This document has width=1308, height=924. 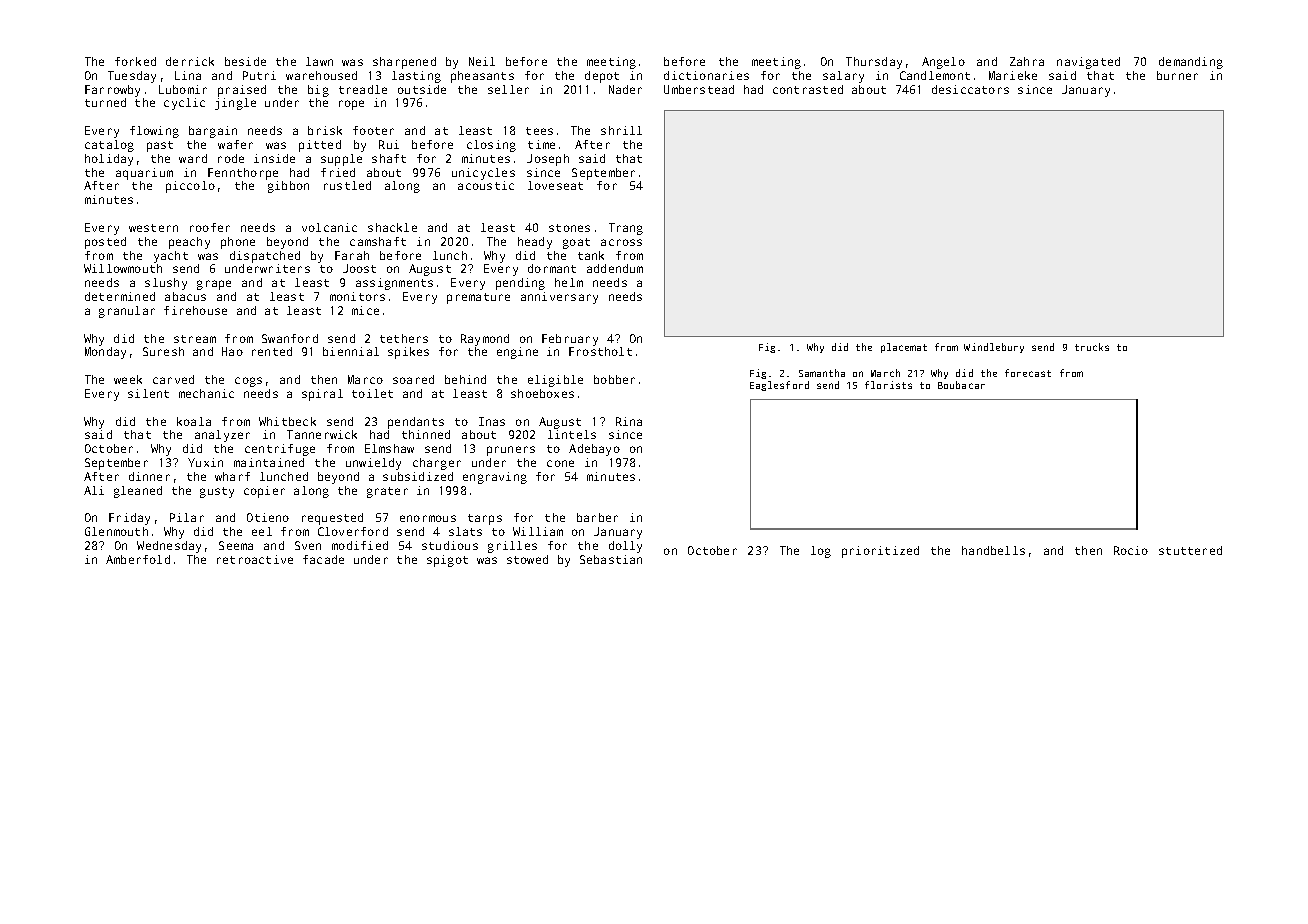 I want to click on Umberstead, so click(x=699, y=89).
